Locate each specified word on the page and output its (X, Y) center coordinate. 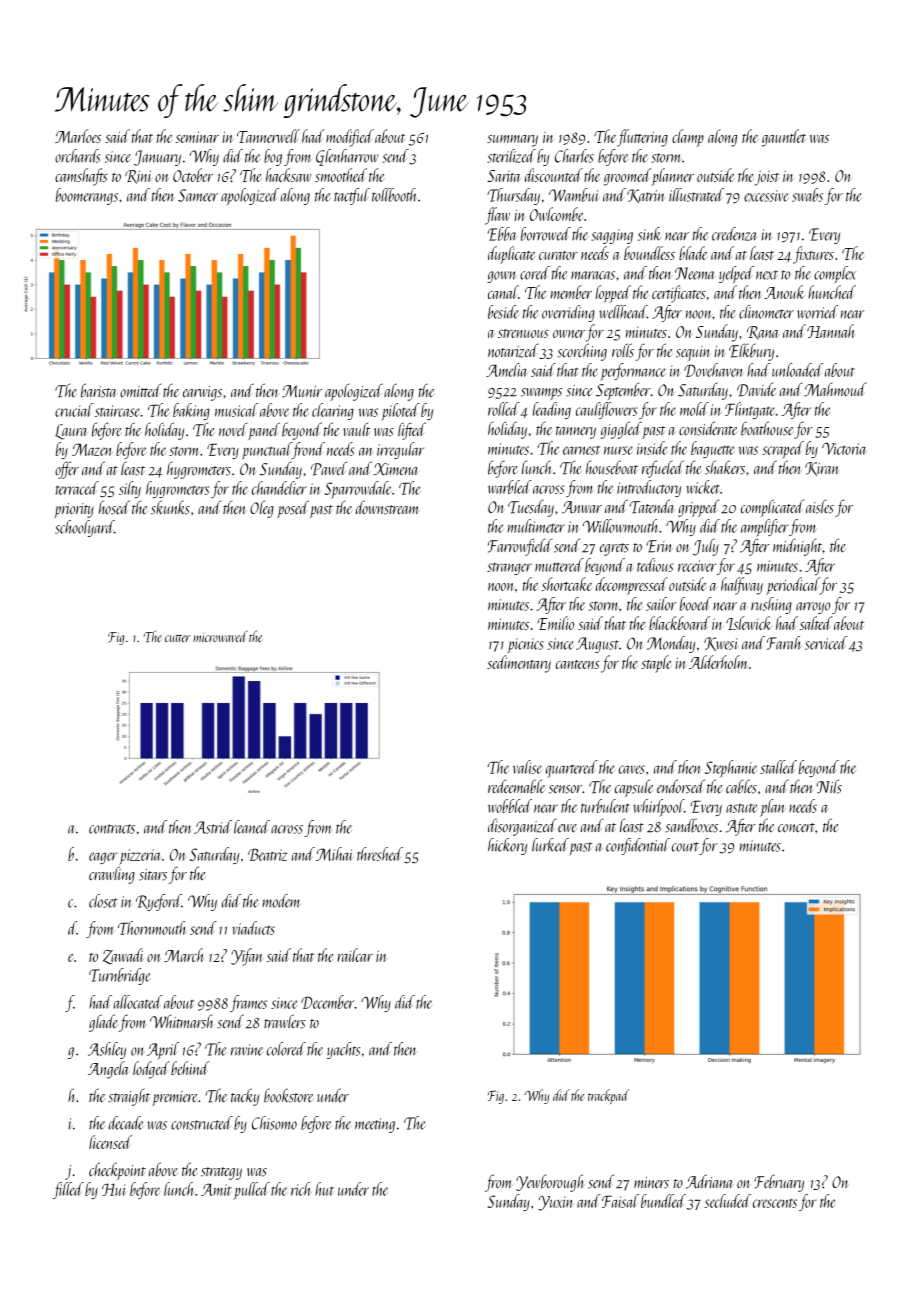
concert (796, 828)
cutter (178, 638)
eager (103, 858)
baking (191, 411)
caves (632, 769)
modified (350, 138)
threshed (380, 854)
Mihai (334, 854)
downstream (387, 507)
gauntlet (784, 138)
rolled (504, 409)
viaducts (253, 928)
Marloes (78, 136)
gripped (698, 508)
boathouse (767, 428)
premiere (174, 1098)
